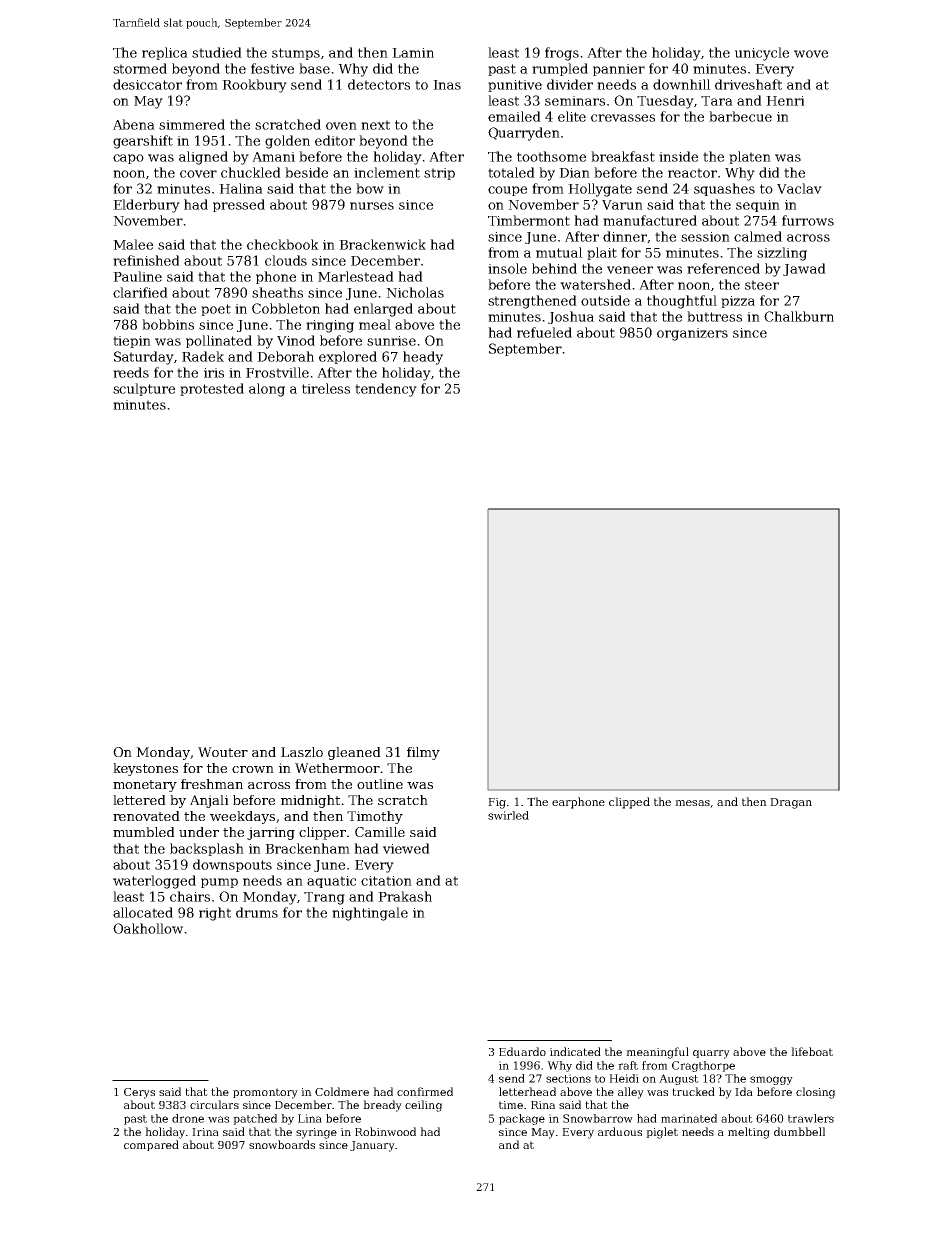 Image resolution: width=952 pixels, height=1233 pixels. What do you see at coordinates (223, 752) in the screenshot?
I see `Wouter` at bounding box center [223, 752].
